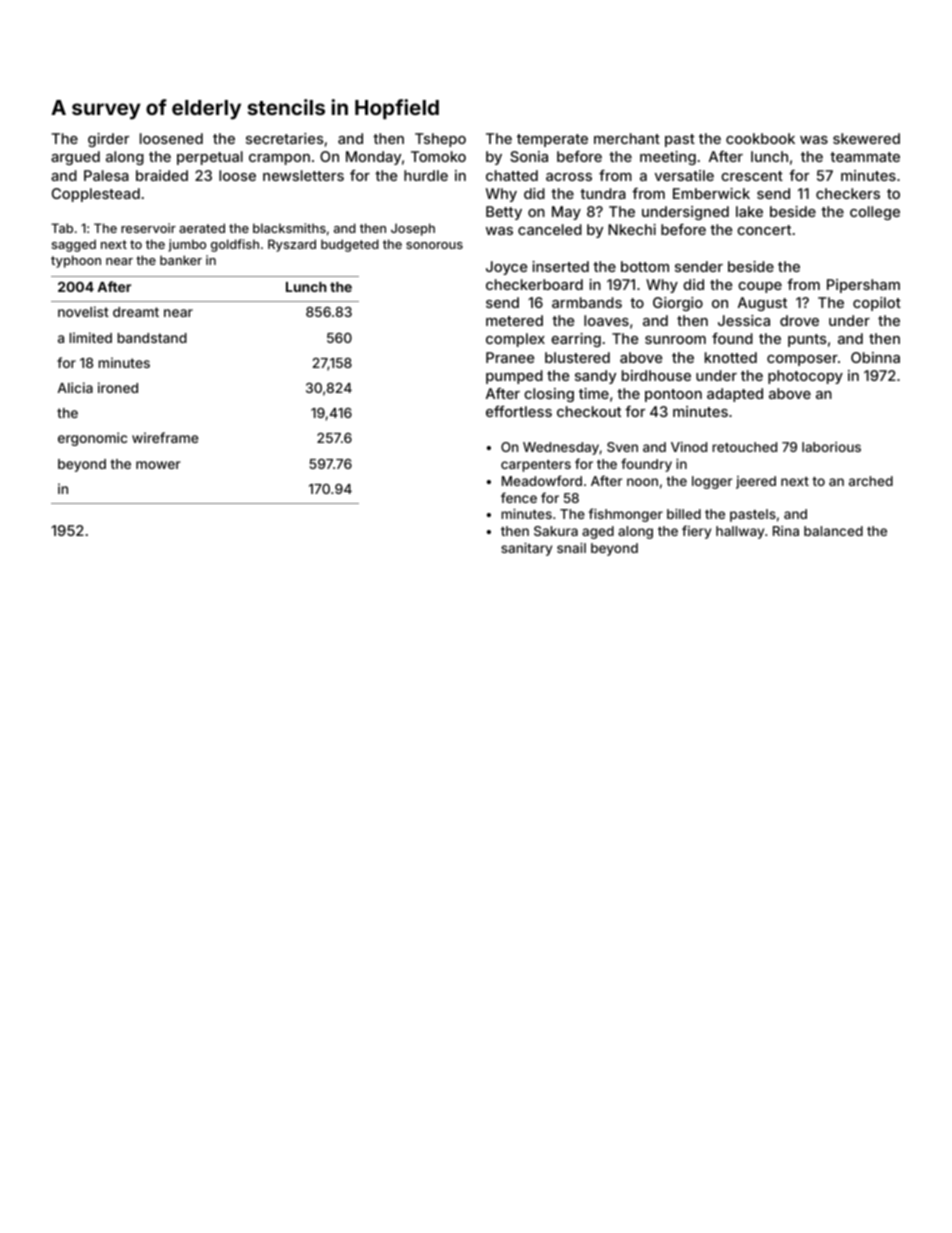 The width and height of the page is (952, 1233). What do you see at coordinates (877, 304) in the page?
I see `copilot` at bounding box center [877, 304].
